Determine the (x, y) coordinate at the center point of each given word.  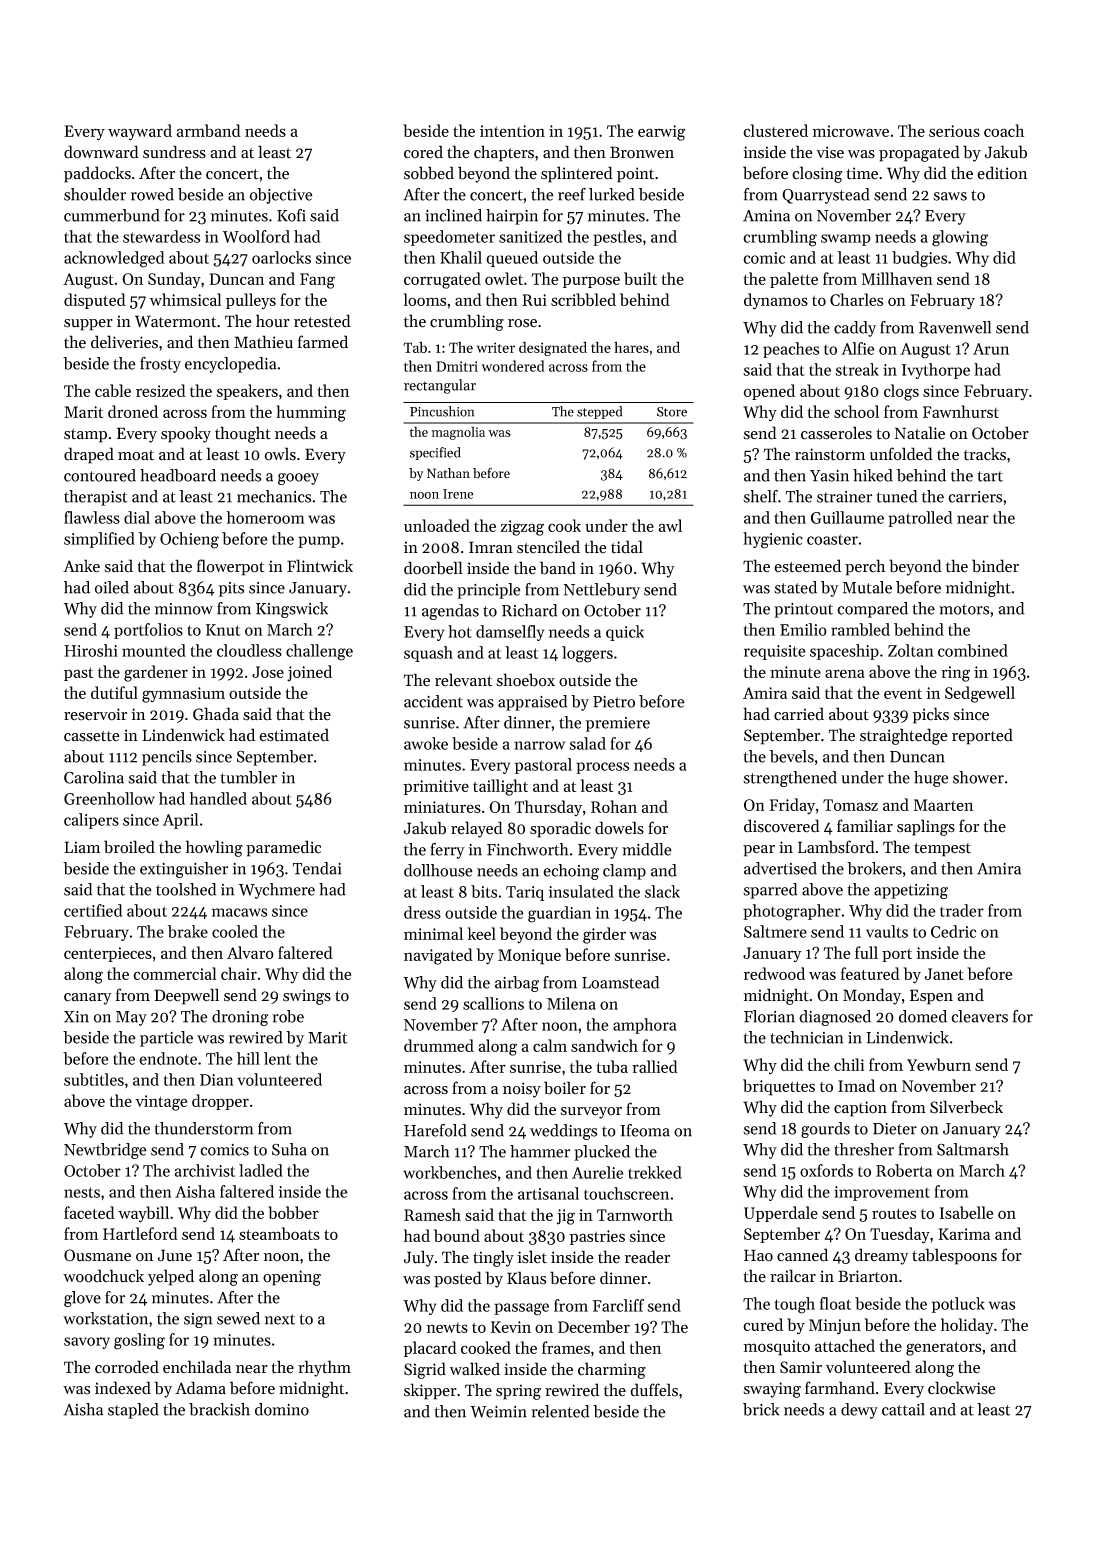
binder (995, 566)
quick (625, 633)
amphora (644, 1026)
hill (248, 1058)
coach (1004, 130)
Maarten (943, 805)
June (175, 1255)
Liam (82, 847)
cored (423, 152)
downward (101, 152)
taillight (500, 787)
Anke (81, 566)
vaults (887, 931)
